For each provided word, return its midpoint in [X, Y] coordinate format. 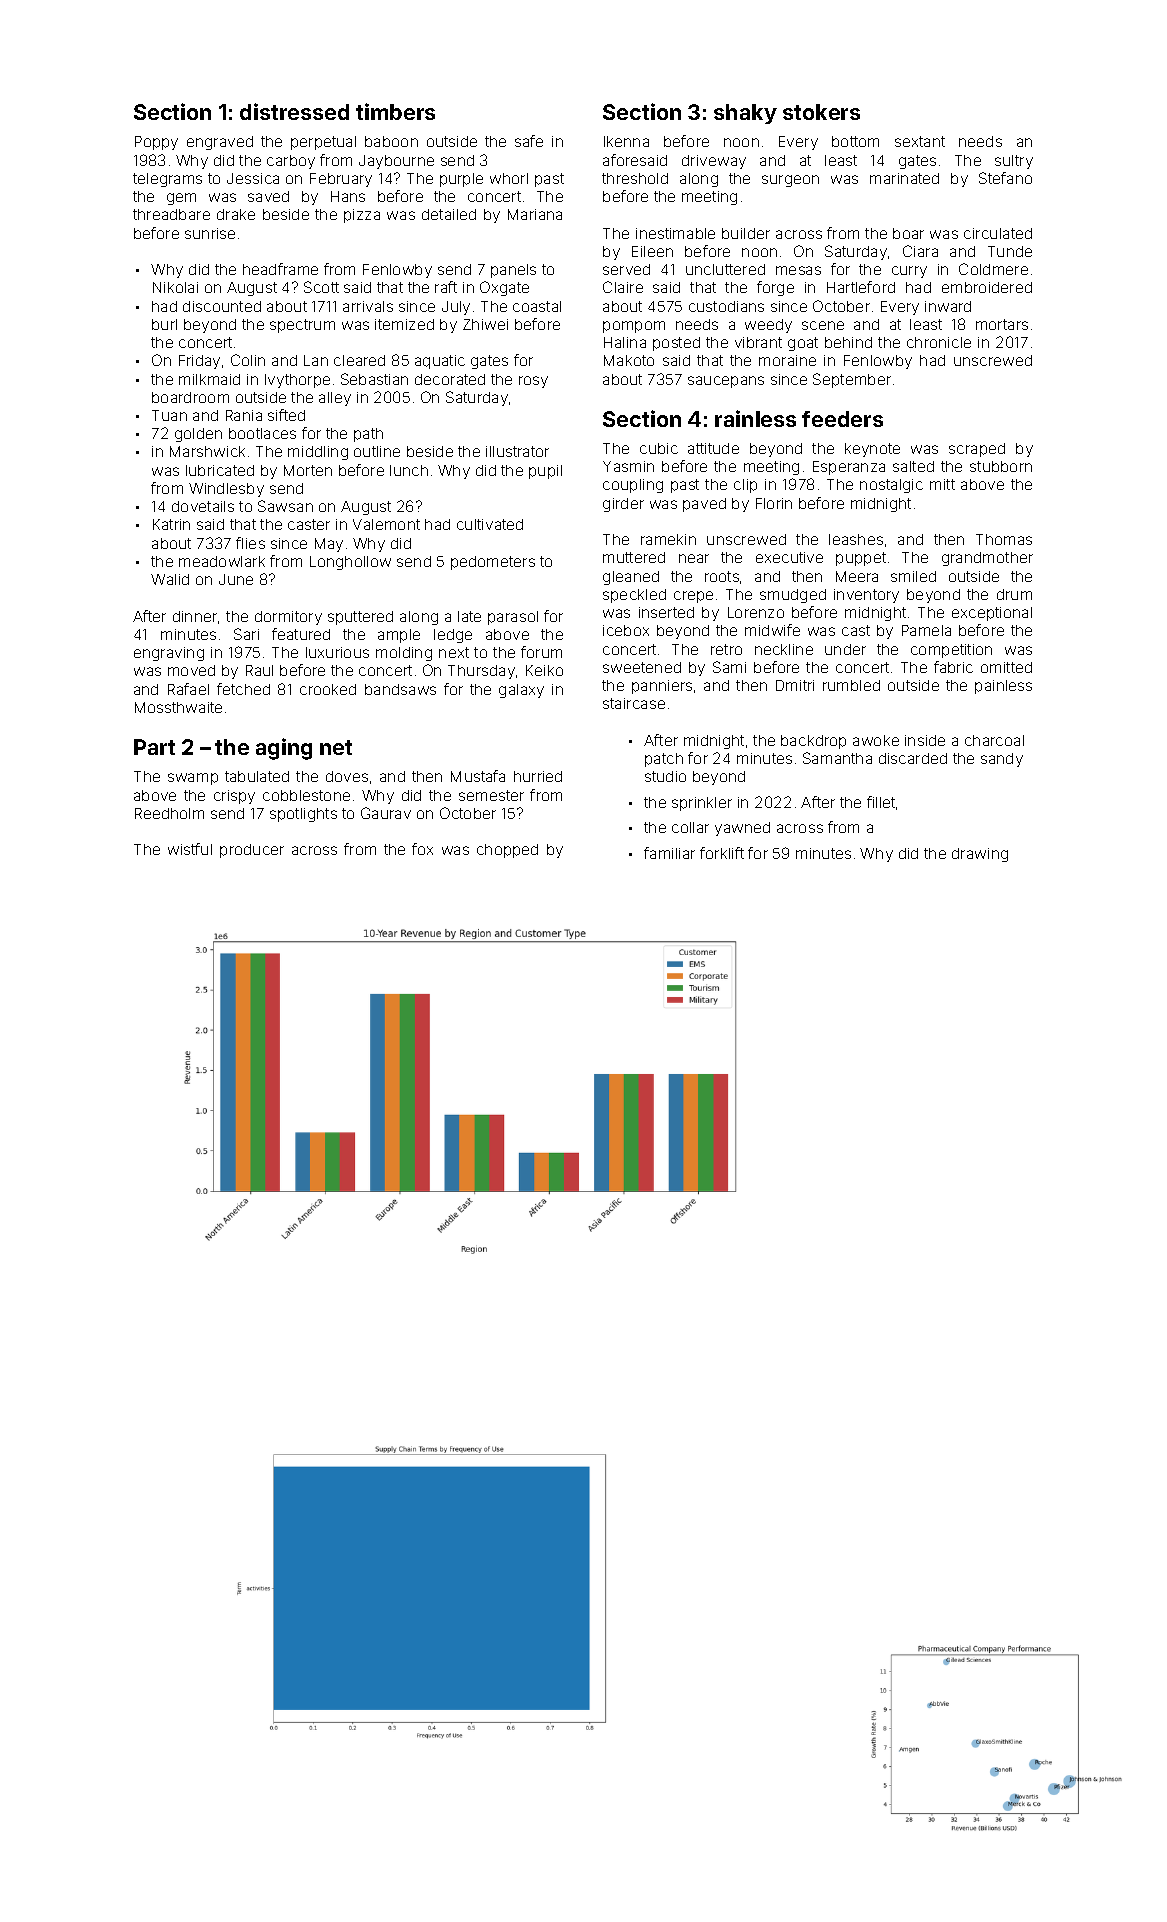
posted [676, 344]
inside [925, 740]
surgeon [790, 181]
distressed [294, 111]
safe [529, 141]
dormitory [288, 618]
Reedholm [169, 813]
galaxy [521, 691]
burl [164, 324]
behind [848, 342]
